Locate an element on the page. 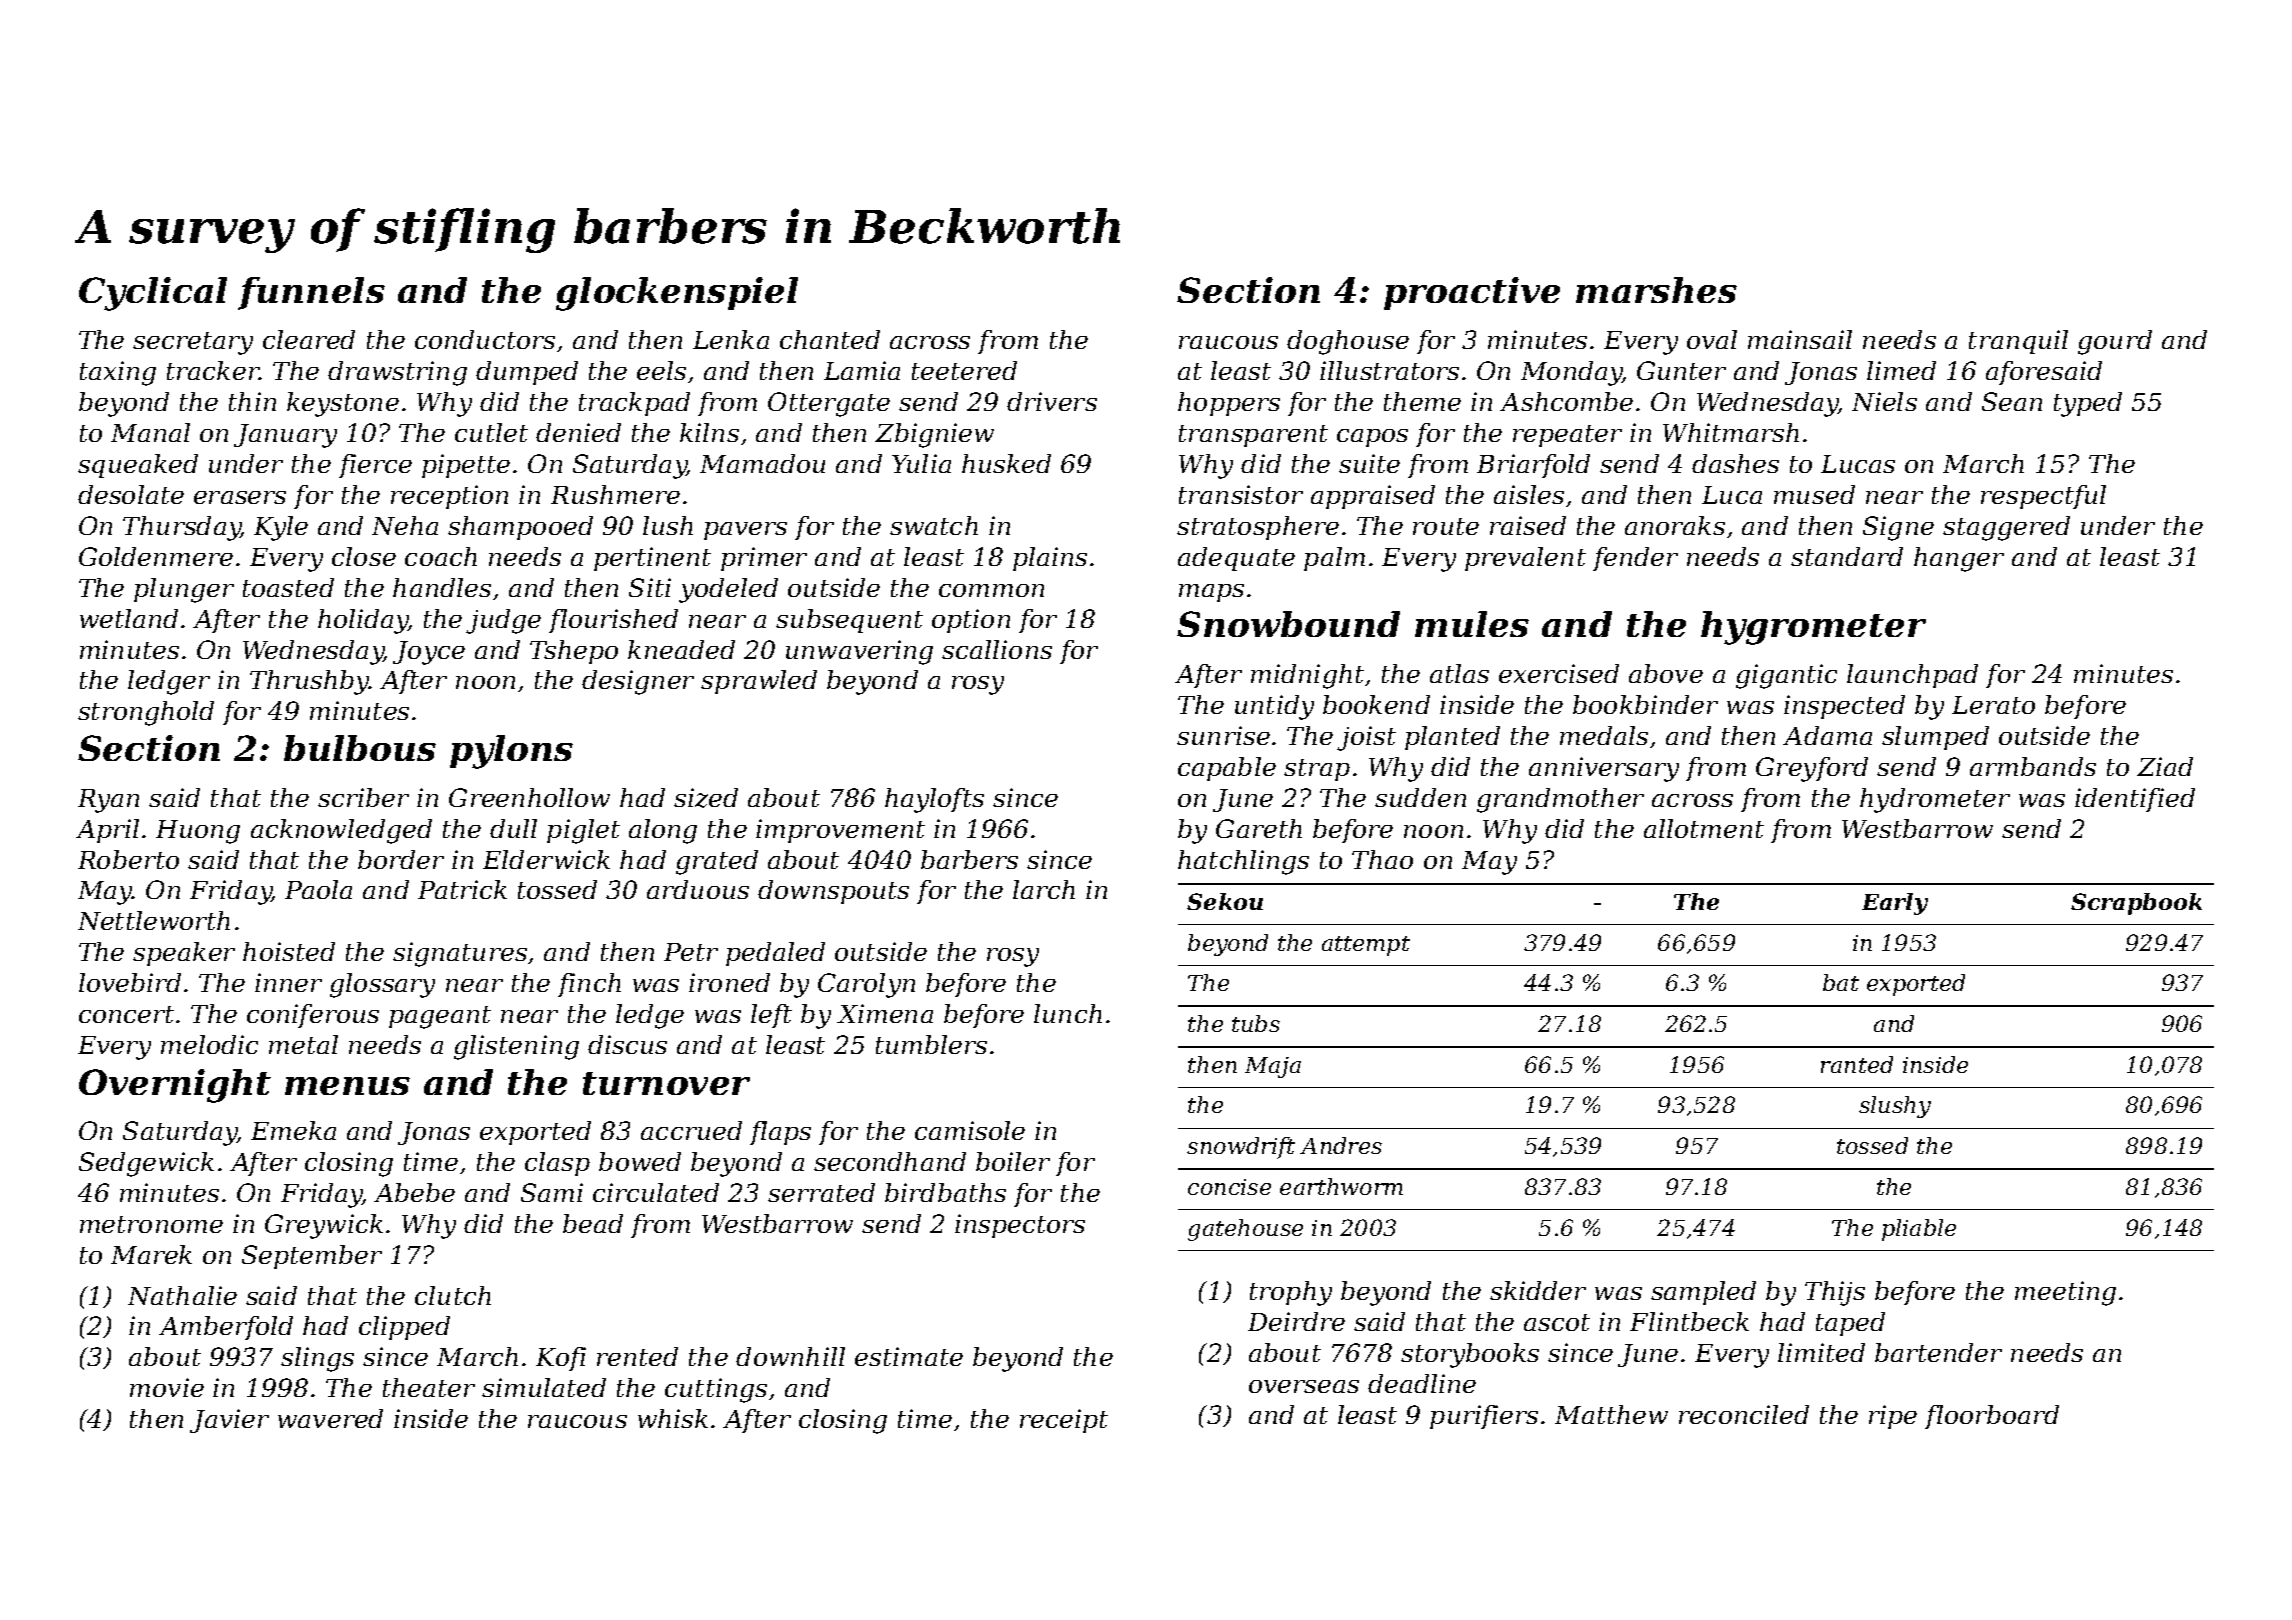  Maja is located at coordinates (1273, 1067).
